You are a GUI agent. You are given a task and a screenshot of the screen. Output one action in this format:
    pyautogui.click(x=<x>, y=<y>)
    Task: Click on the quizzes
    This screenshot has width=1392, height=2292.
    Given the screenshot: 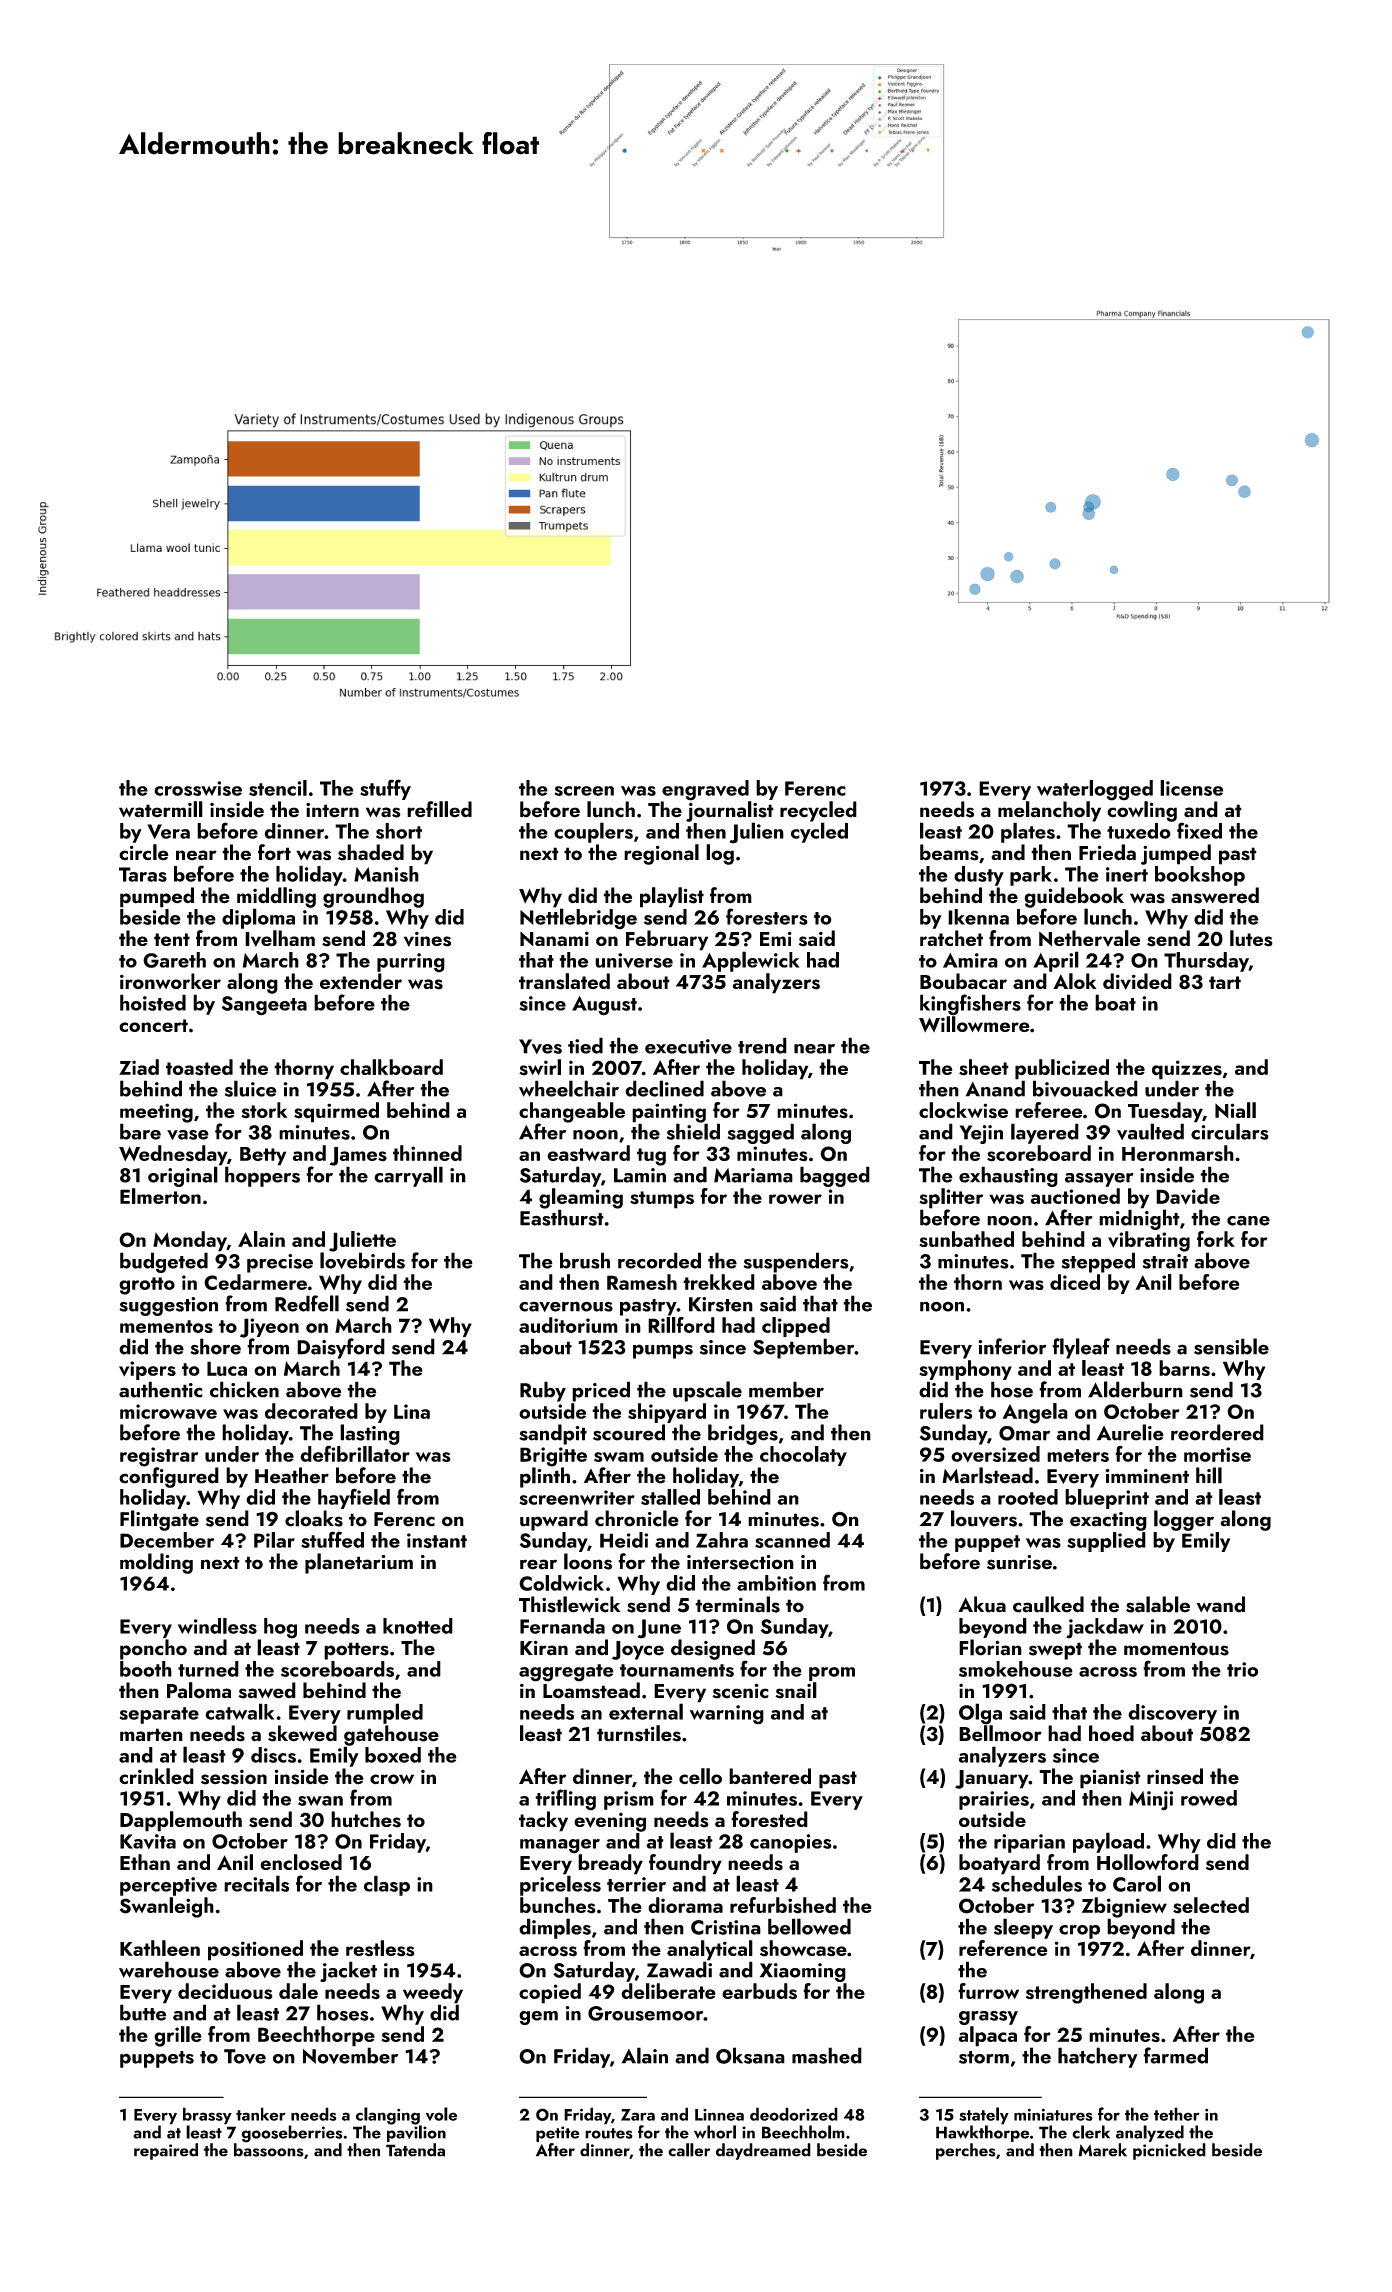 What is the action you would take?
    pyautogui.click(x=1187, y=1070)
